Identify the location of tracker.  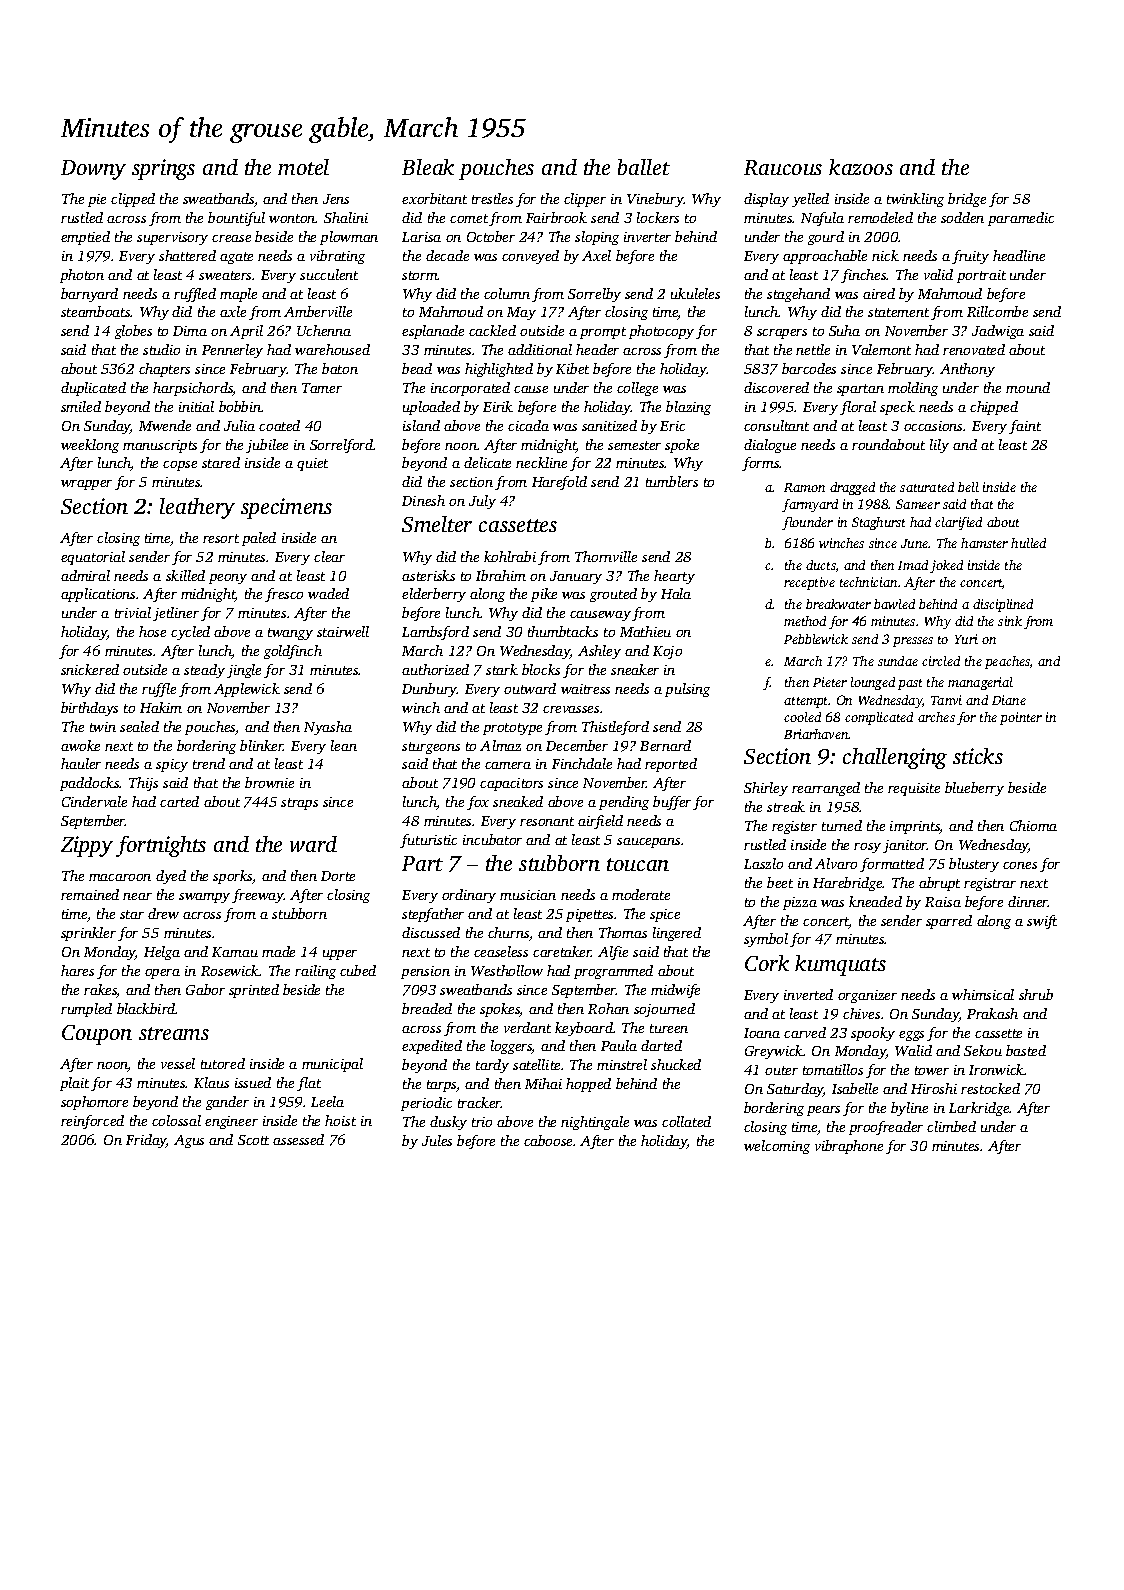
(479, 1102).
